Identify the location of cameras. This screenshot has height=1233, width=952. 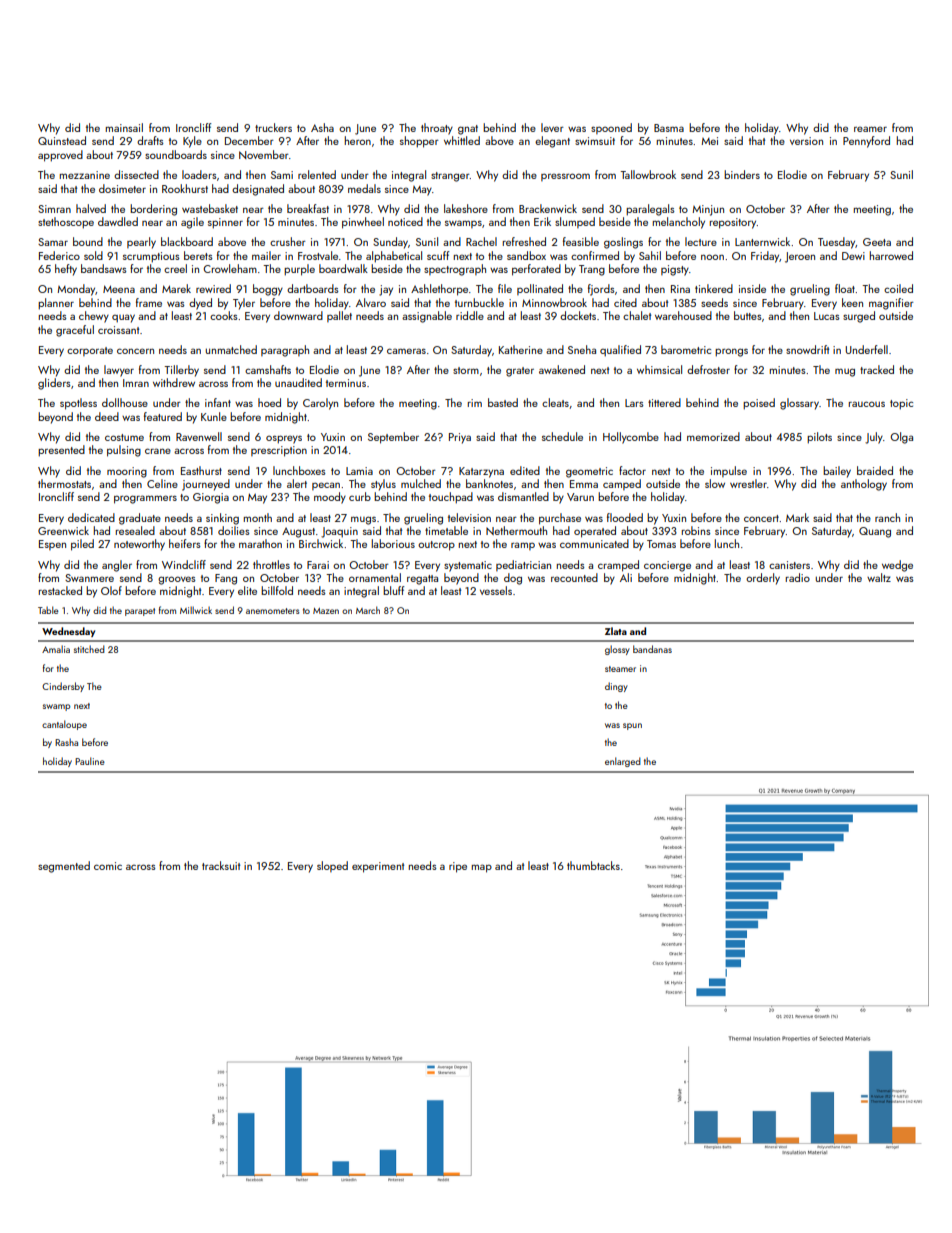
(406, 351).
